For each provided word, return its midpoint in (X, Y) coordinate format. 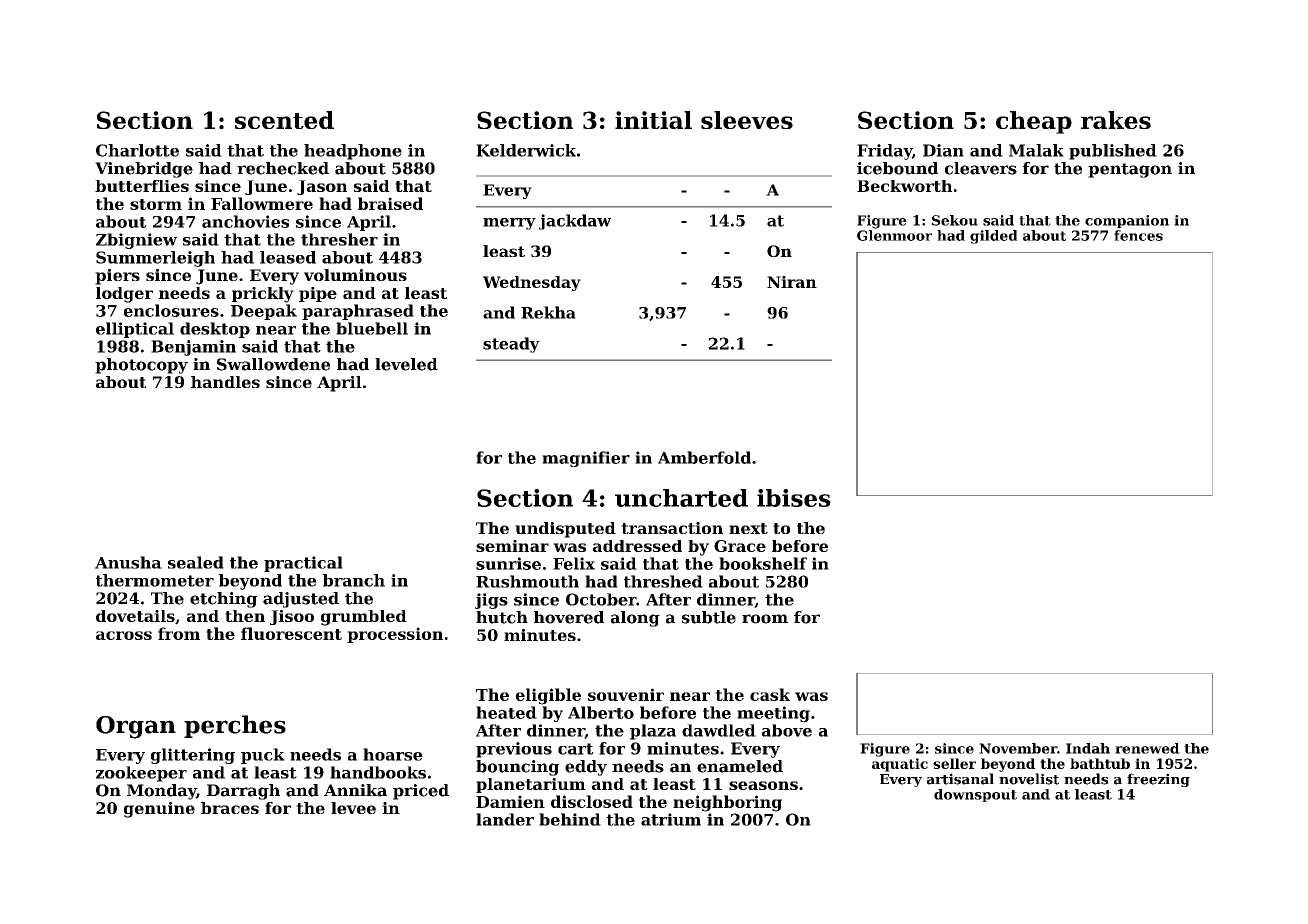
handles (225, 382)
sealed (196, 562)
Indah (1088, 748)
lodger (124, 295)
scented (284, 120)
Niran (792, 282)
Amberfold (704, 457)
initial (653, 120)
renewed (1147, 748)
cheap (1034, 122)
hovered (569, 617)
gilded (994, 237)
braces (230, 808)
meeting (773, 714)
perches (235, 726)
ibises (794, 498)
